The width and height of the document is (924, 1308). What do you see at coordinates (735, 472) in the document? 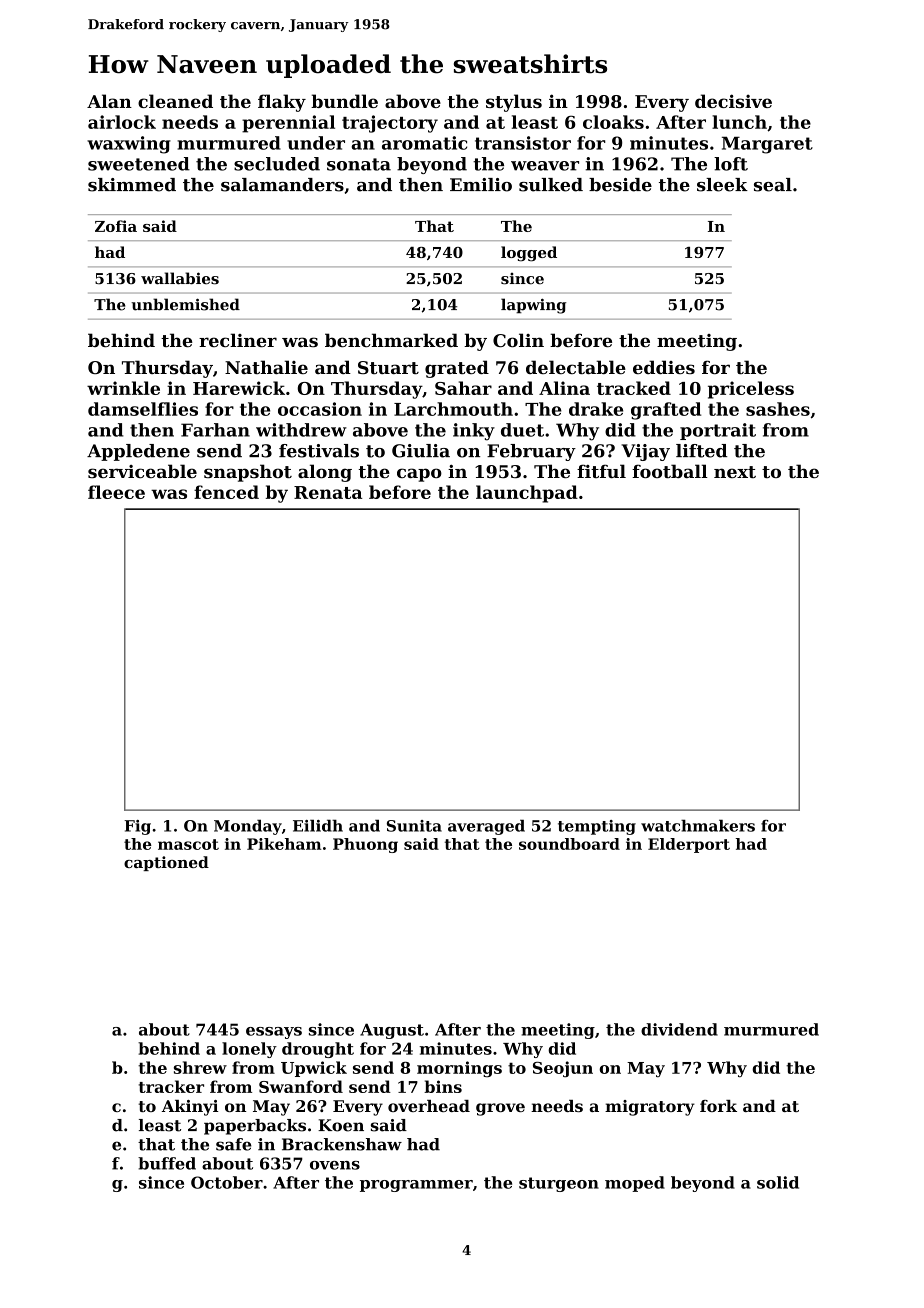
I see `next` at bounding box center [735, 472].
